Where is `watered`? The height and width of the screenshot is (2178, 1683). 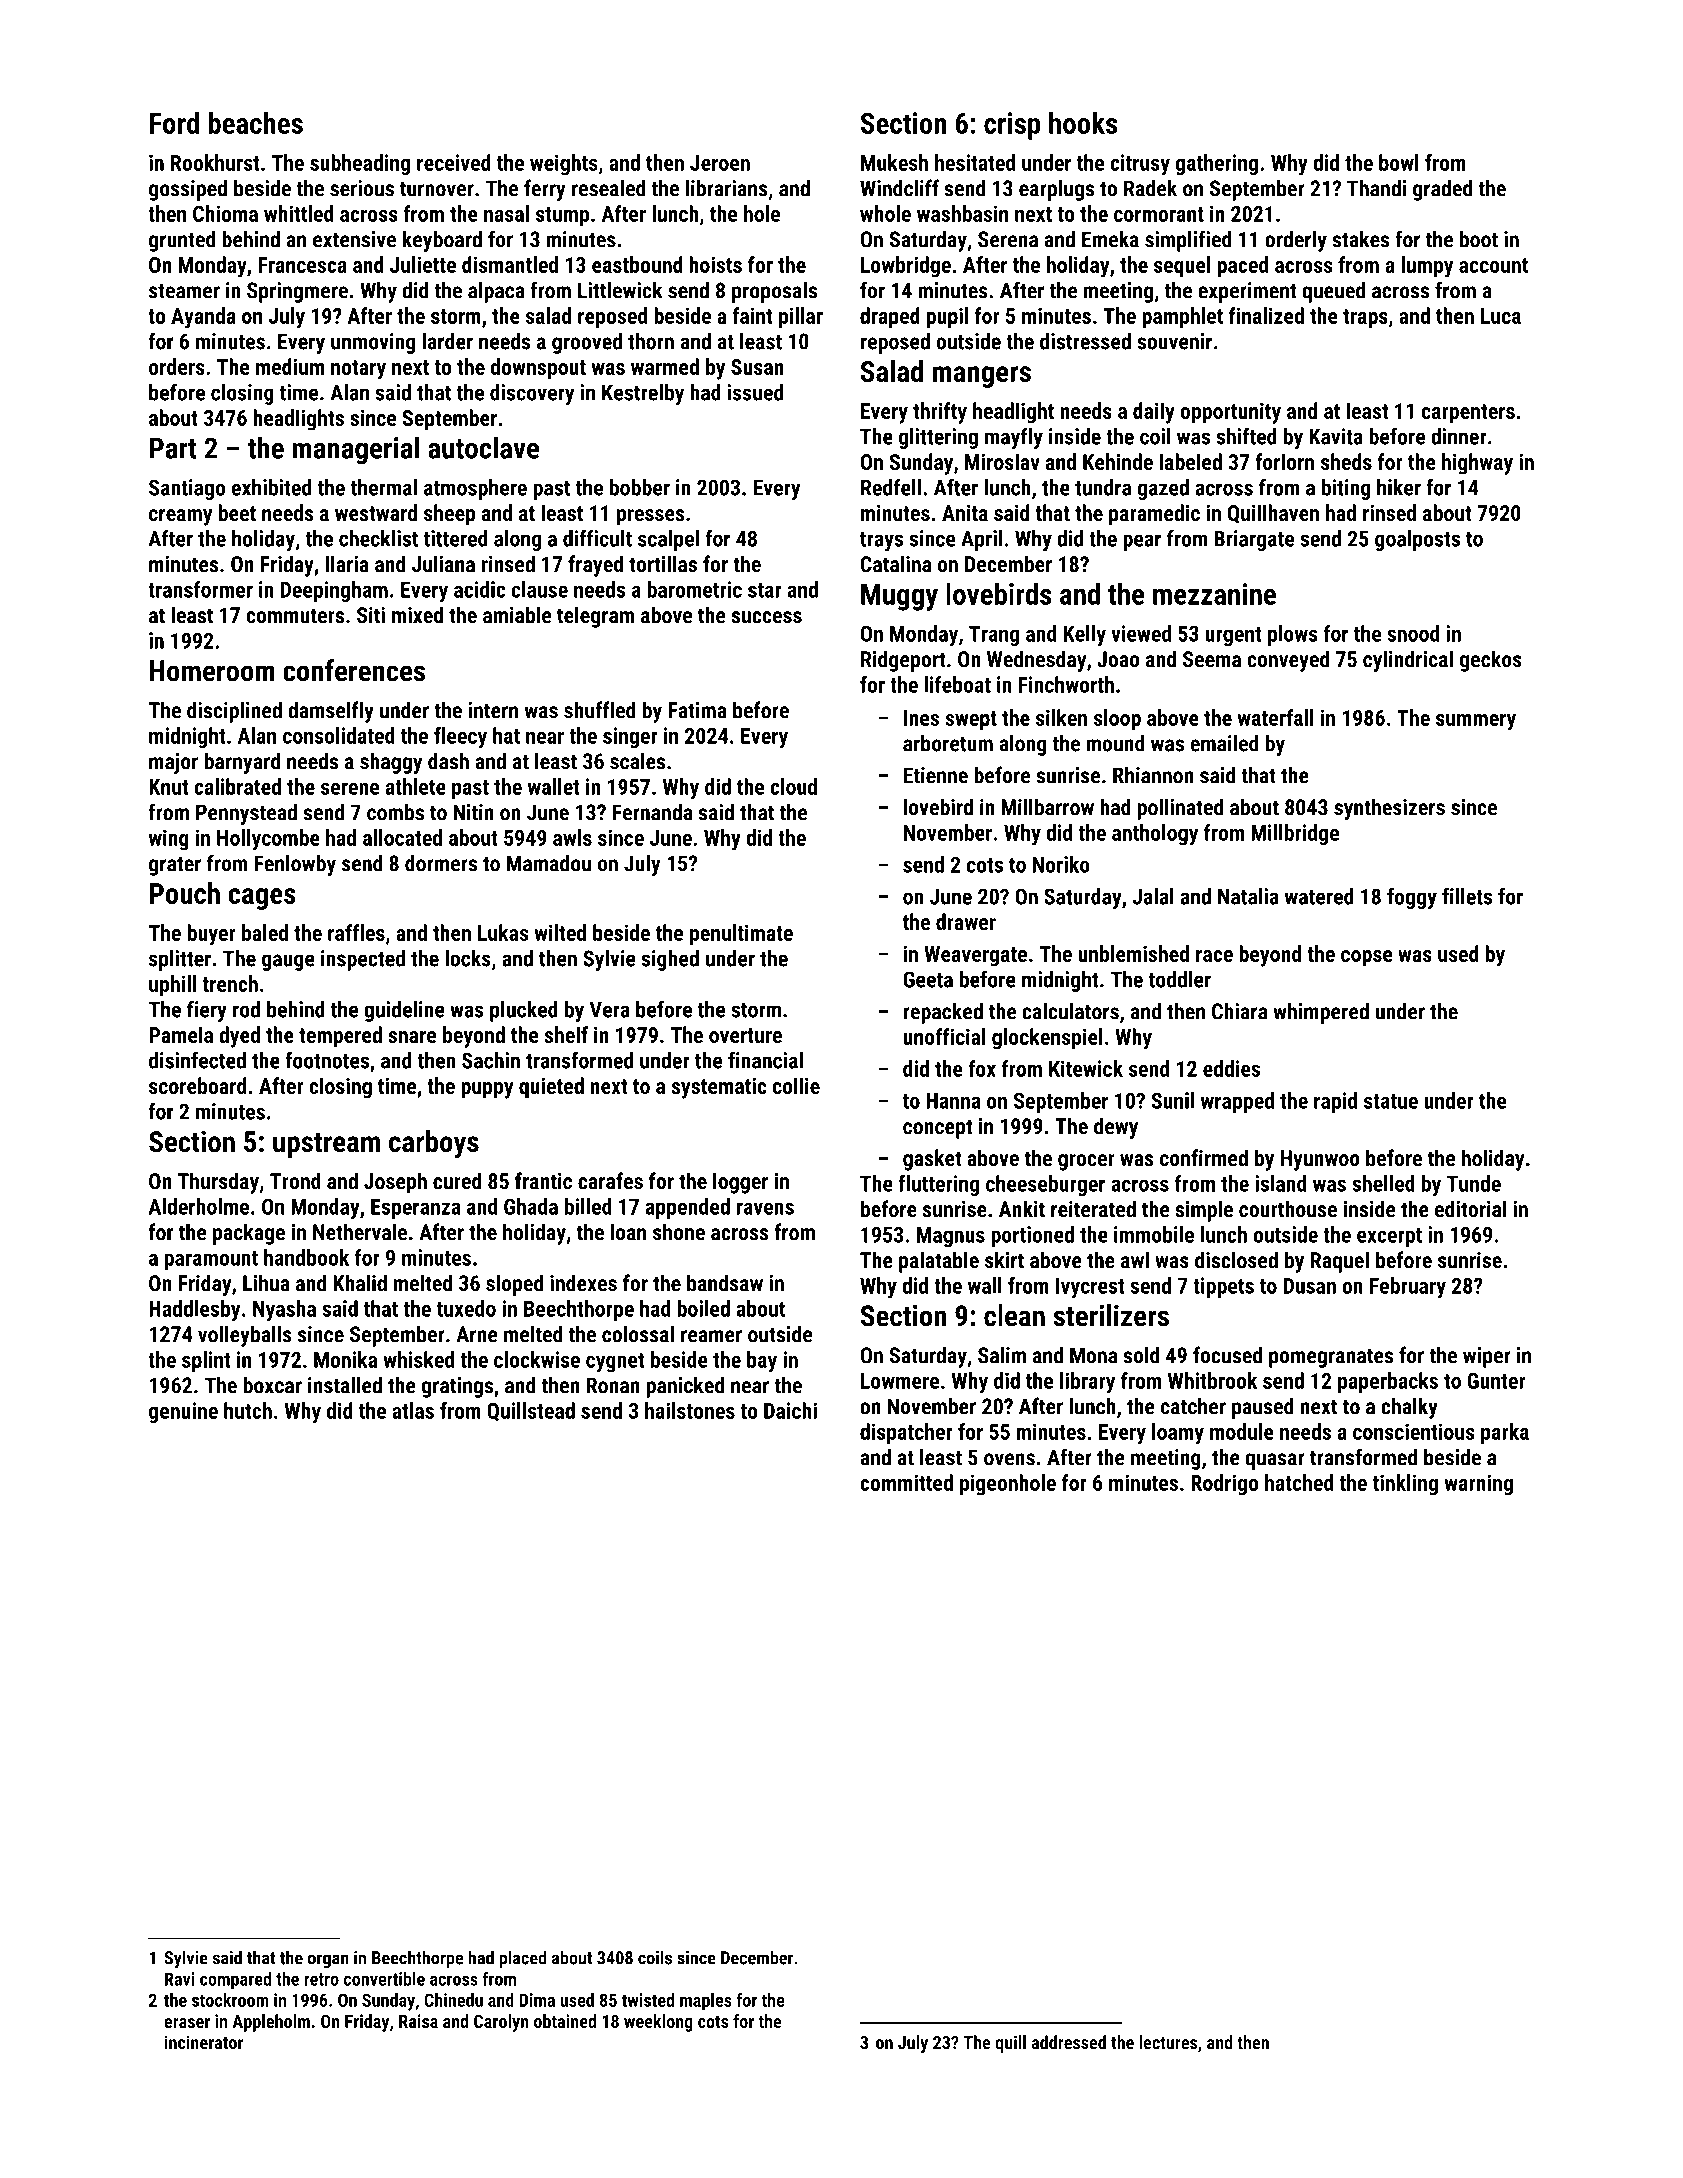
watered is located at coordinates (1319, 896).
